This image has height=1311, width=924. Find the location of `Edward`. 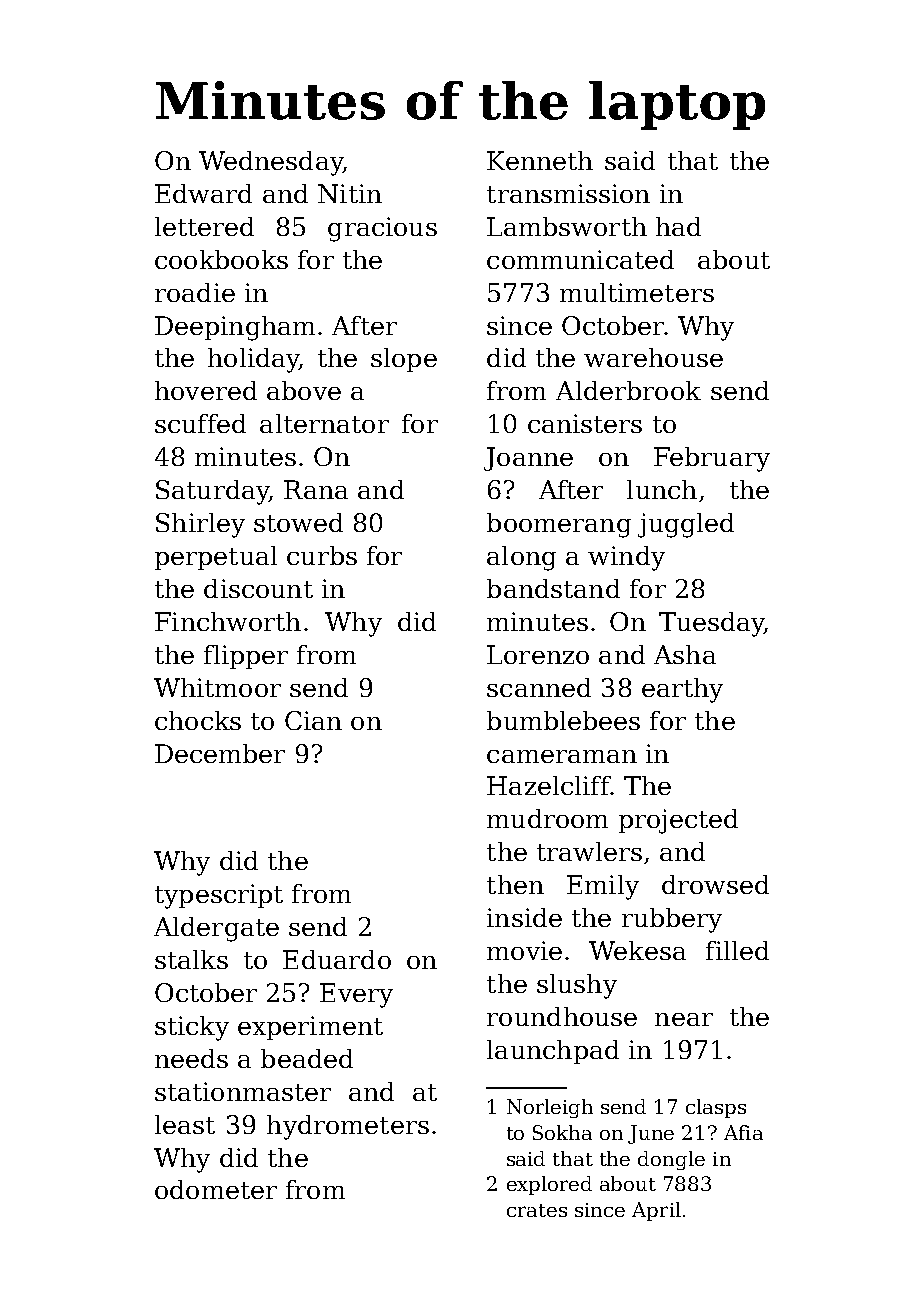

Edward is located at coordinates (203, 193).
